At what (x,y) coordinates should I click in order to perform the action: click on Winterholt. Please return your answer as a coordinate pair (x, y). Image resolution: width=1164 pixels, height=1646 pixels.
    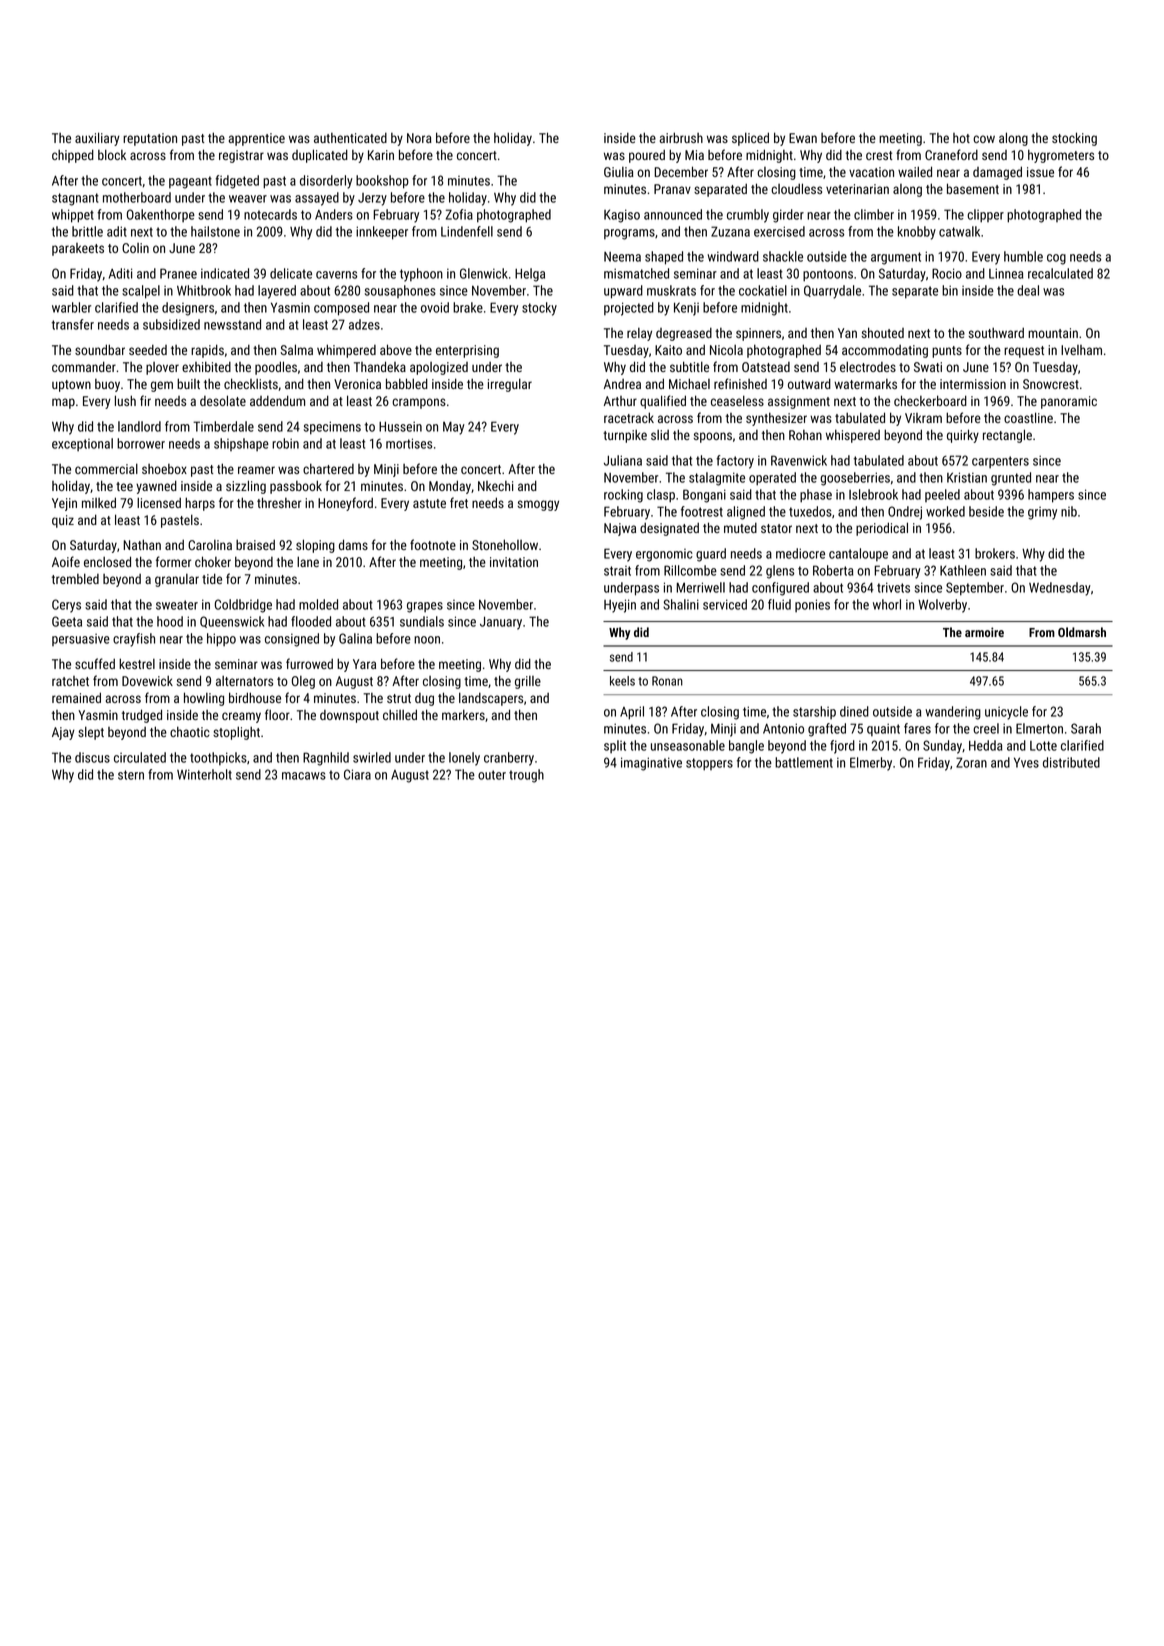
    Looking at the image, I should click on (204, 774).
